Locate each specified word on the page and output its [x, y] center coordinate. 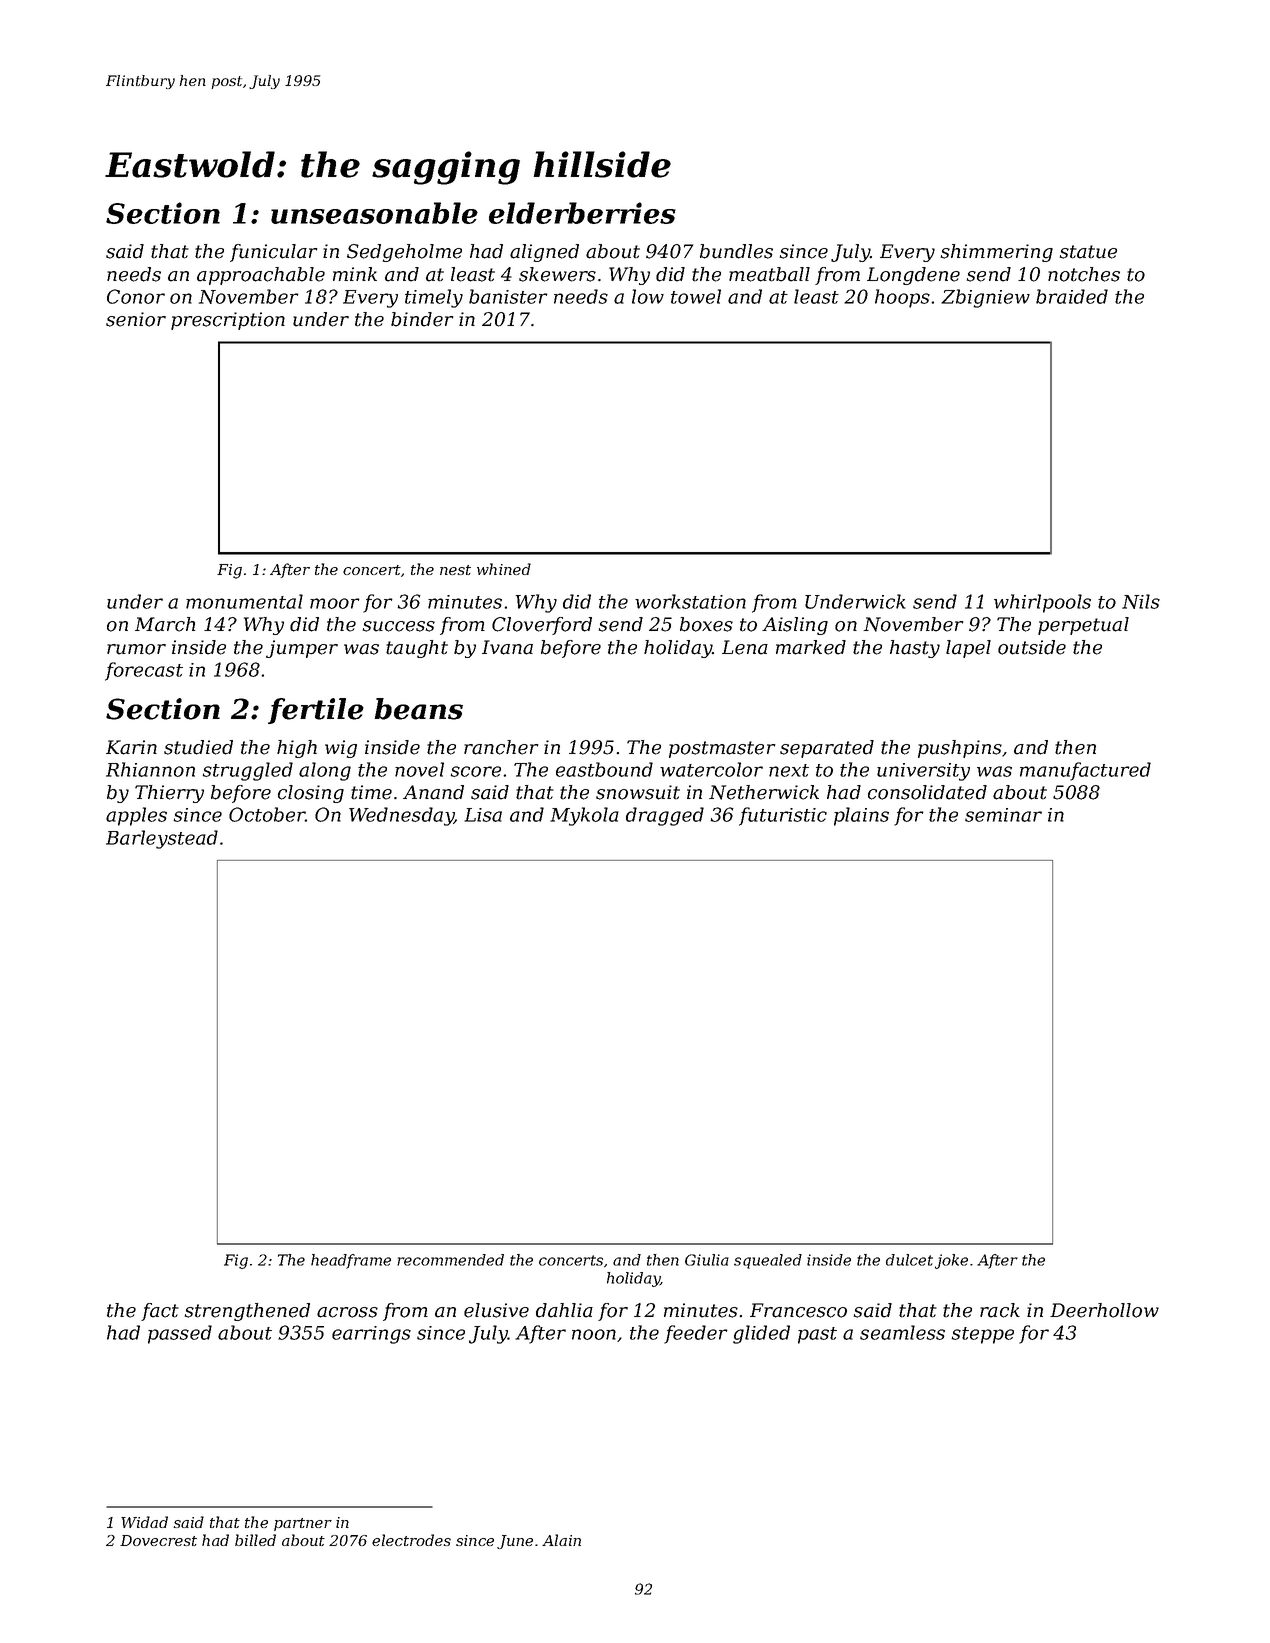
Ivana [507, 647]
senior [136, 319]
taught [417, 649]
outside [1032, 647]
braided [1072, 296]
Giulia [707, 1260]
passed [180, 1334]
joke [951, 1261]
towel [696, 296]
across [347, 1312]
